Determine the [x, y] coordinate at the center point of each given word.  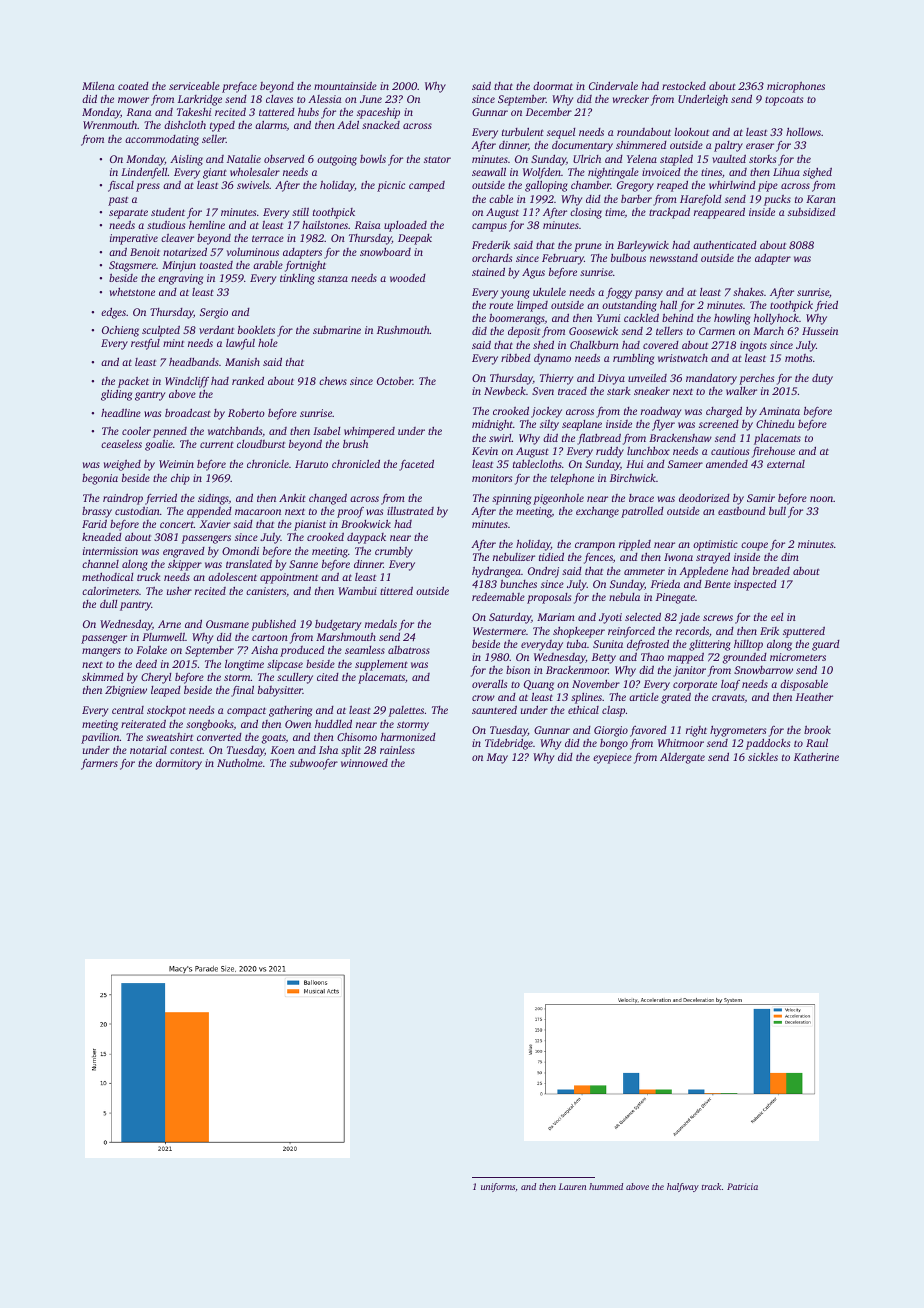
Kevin [485, 451]
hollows [803, 132]
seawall [489, 171]
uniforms [498, 1187]
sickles [763, 756]
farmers [99, 764]
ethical [583, 710]
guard [826, 645]
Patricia [742, 1186]
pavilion [100, 738]
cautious [730, 451]
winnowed [364, 763]
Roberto [246, 413]
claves [279, 99]
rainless [397, 750]
